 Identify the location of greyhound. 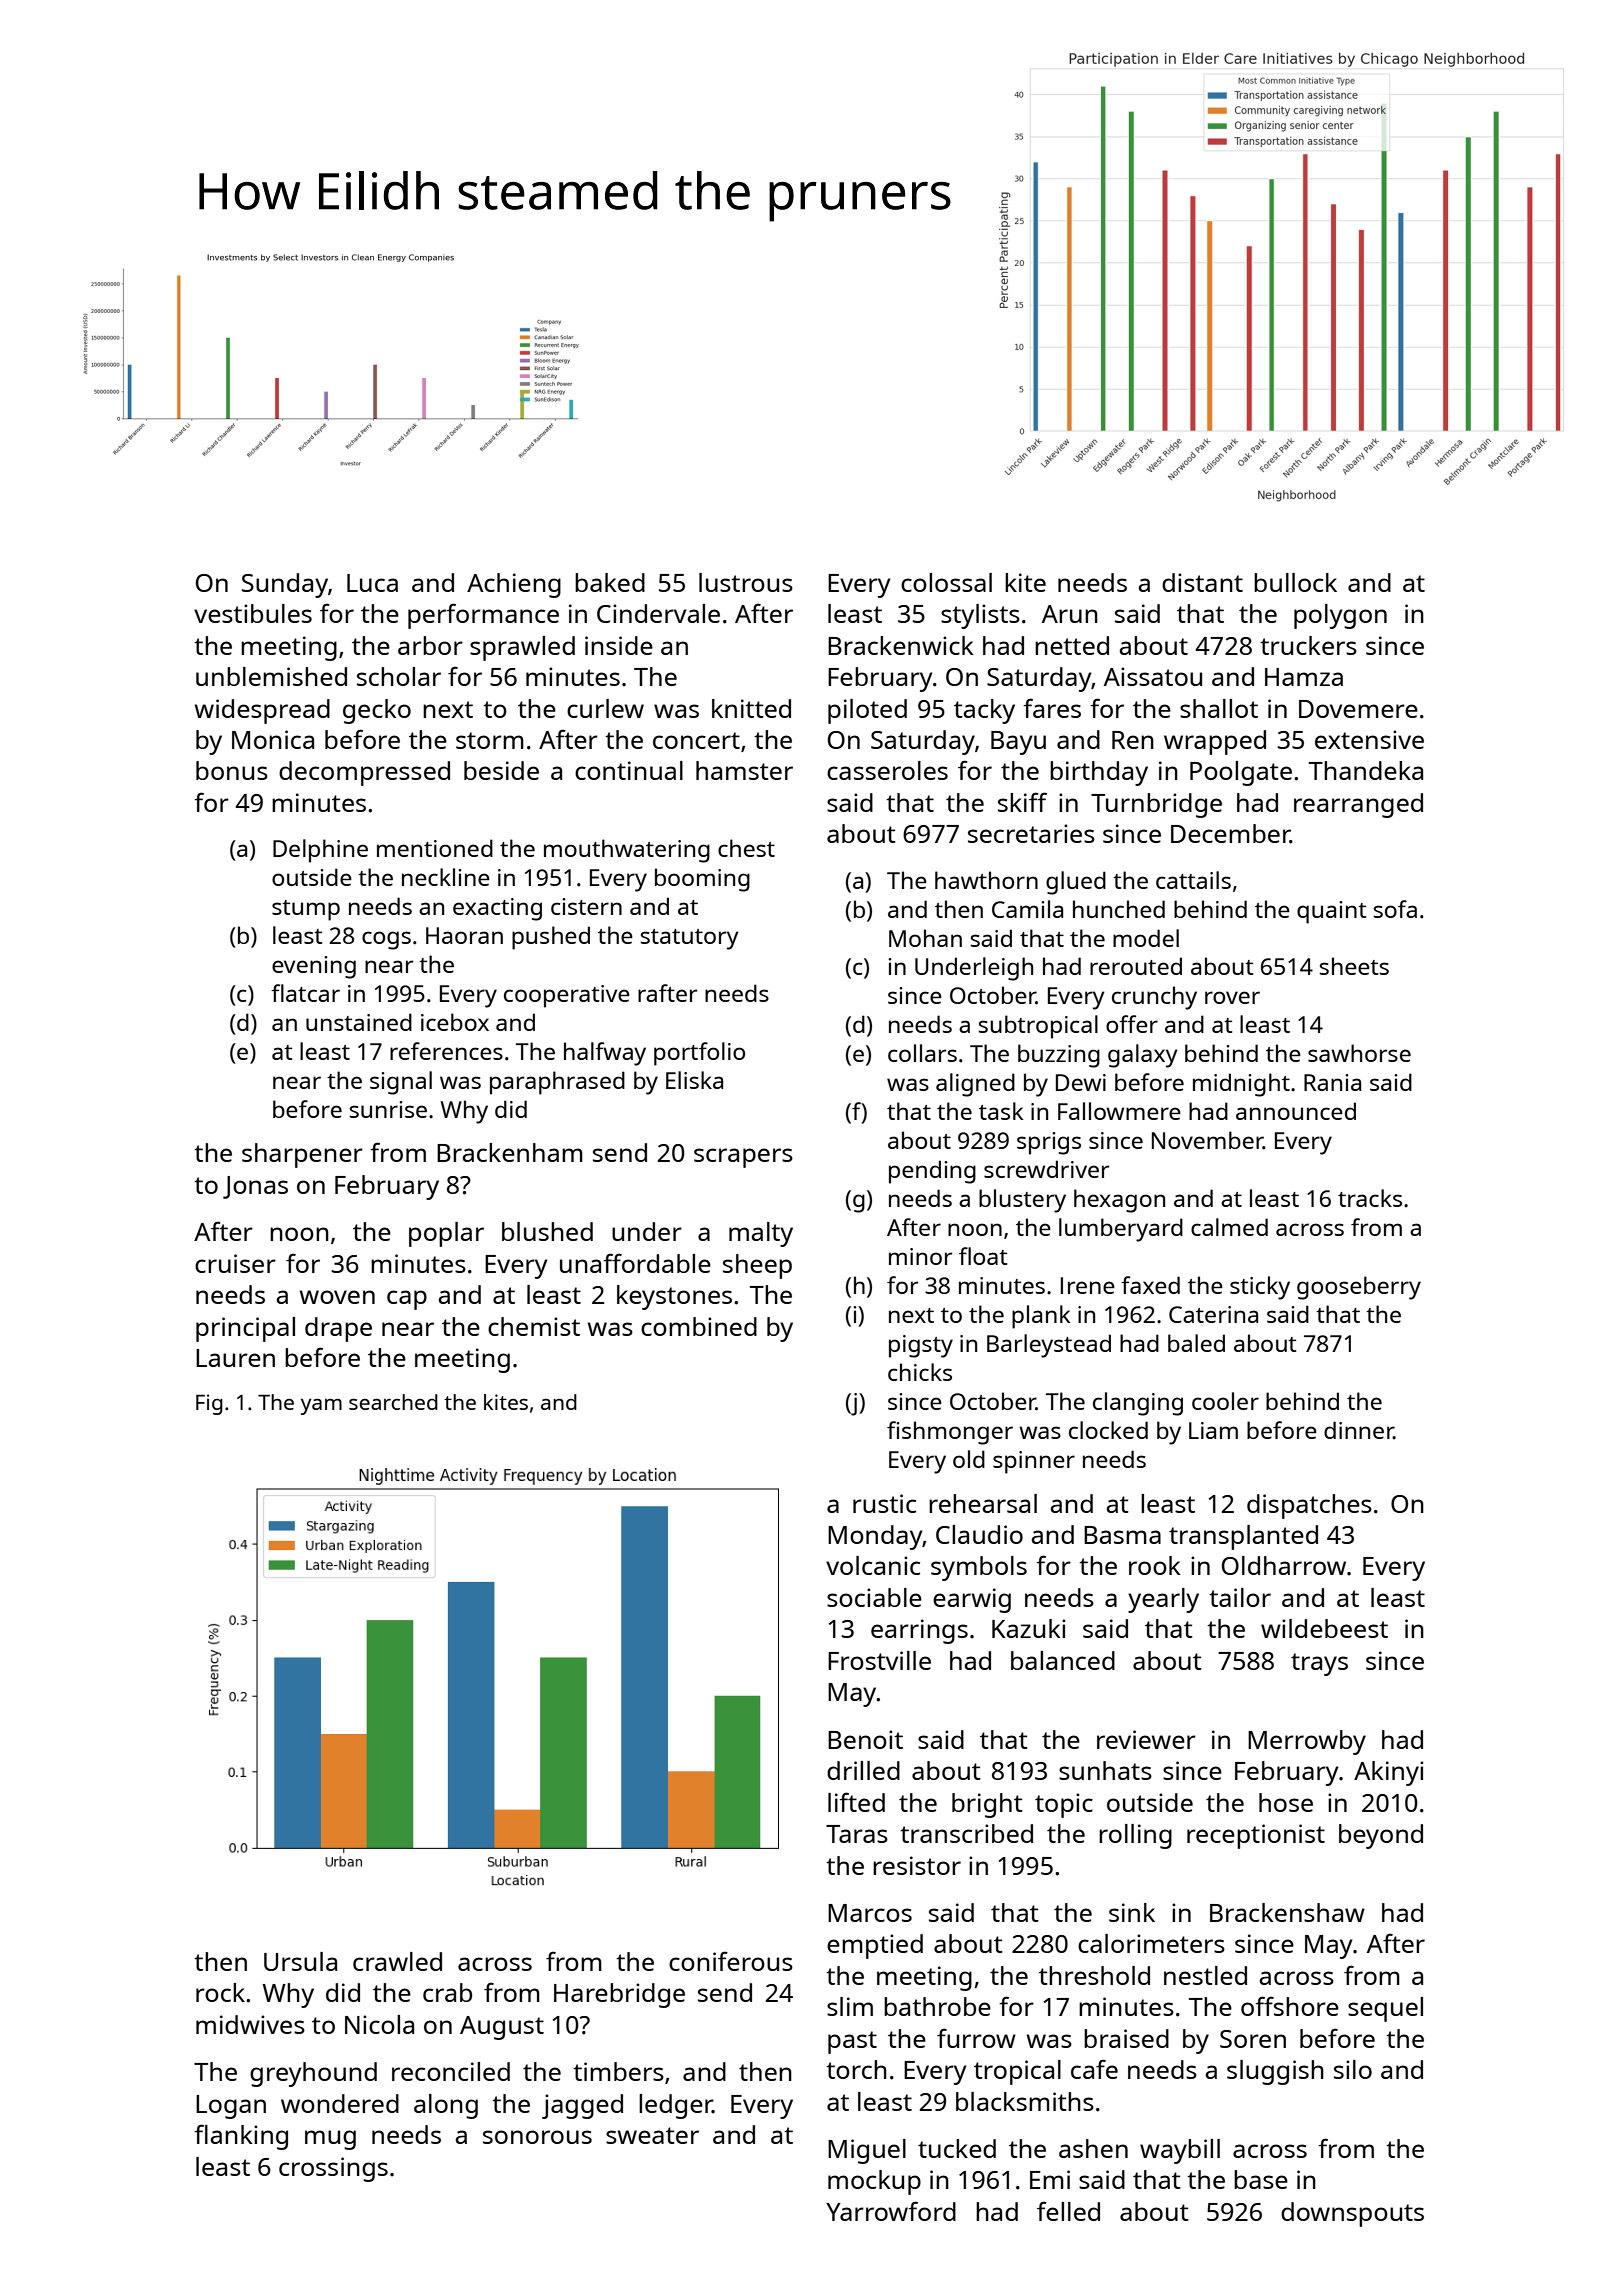
(313, 2074).
